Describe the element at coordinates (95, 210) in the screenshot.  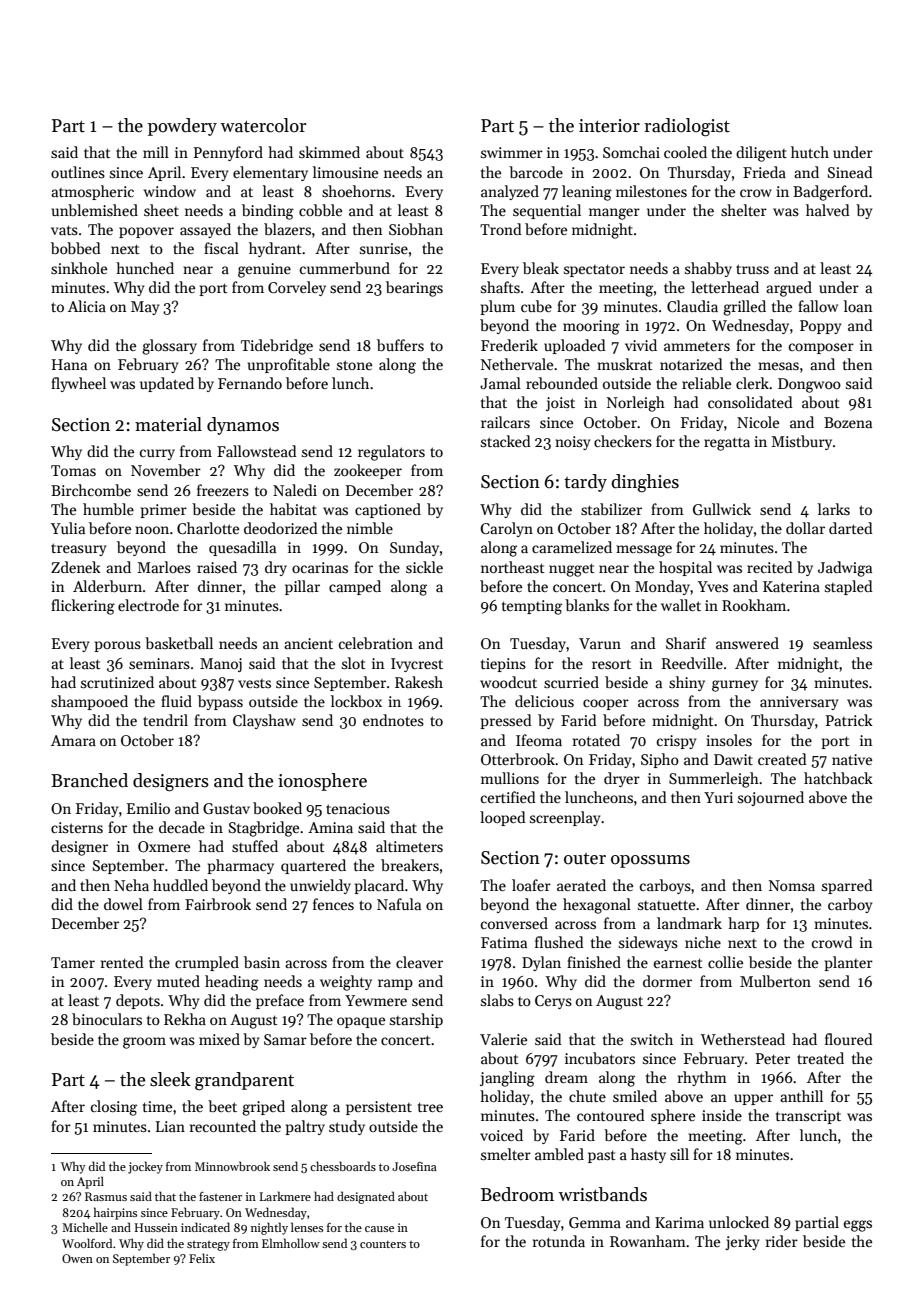
I see `unblemished` at that location.
